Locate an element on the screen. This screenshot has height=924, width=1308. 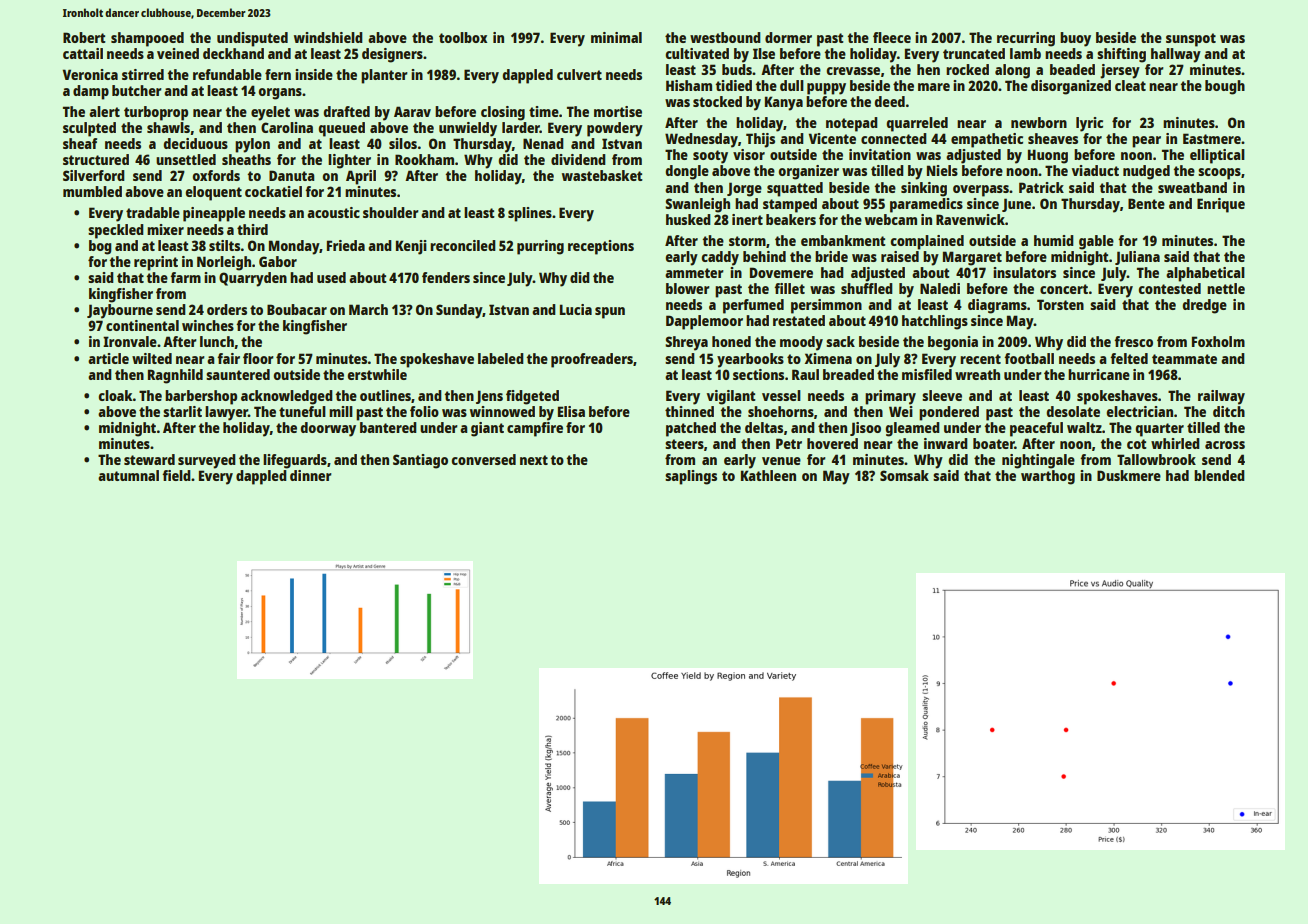
Naledi is located at coordinates (940, 288).
